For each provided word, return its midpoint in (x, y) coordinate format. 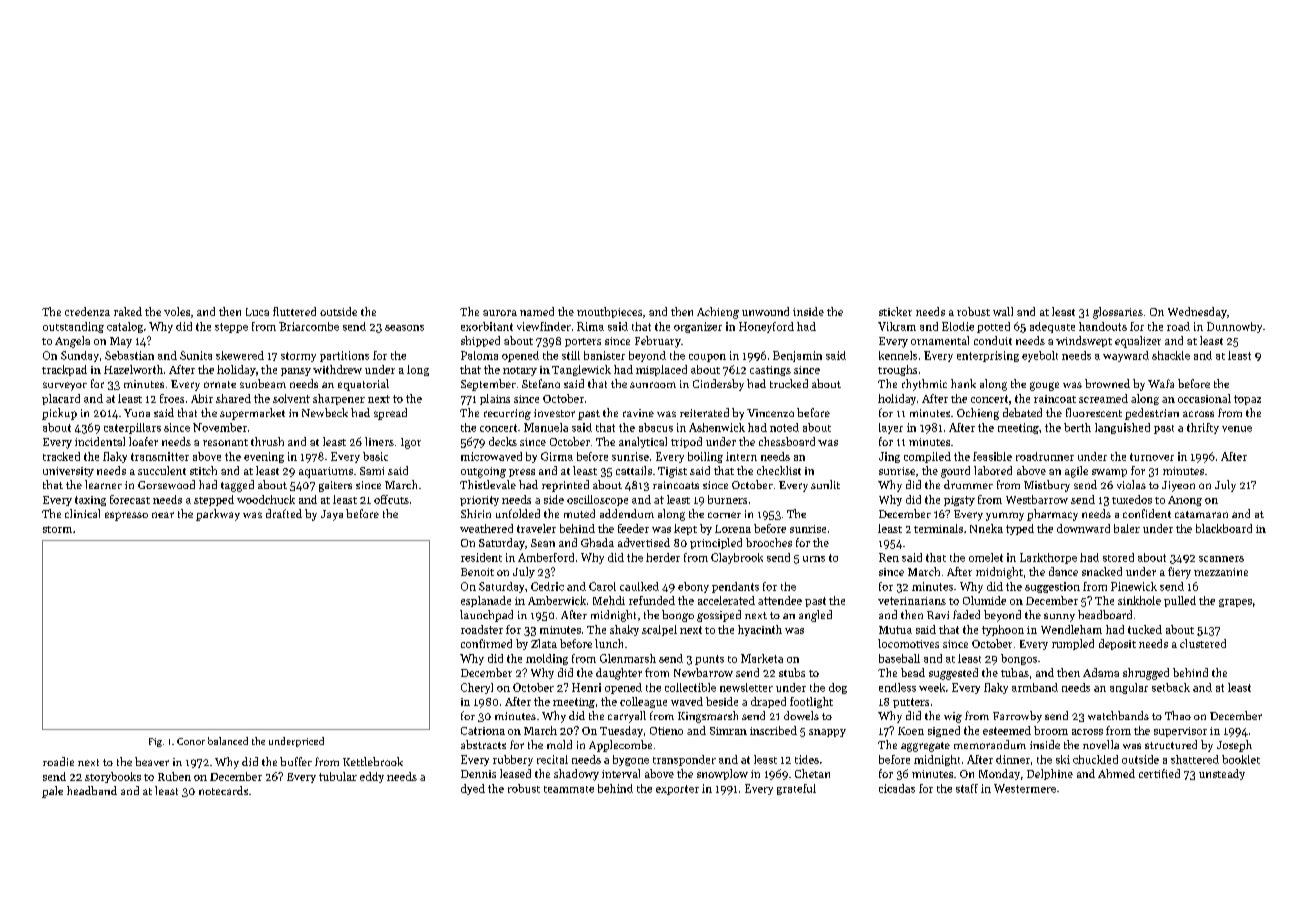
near (163, 515)
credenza (87, 311)
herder (663, 557)
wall (1003, 311)
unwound (765, 311)
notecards (223, 790)
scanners (1221, 559)
